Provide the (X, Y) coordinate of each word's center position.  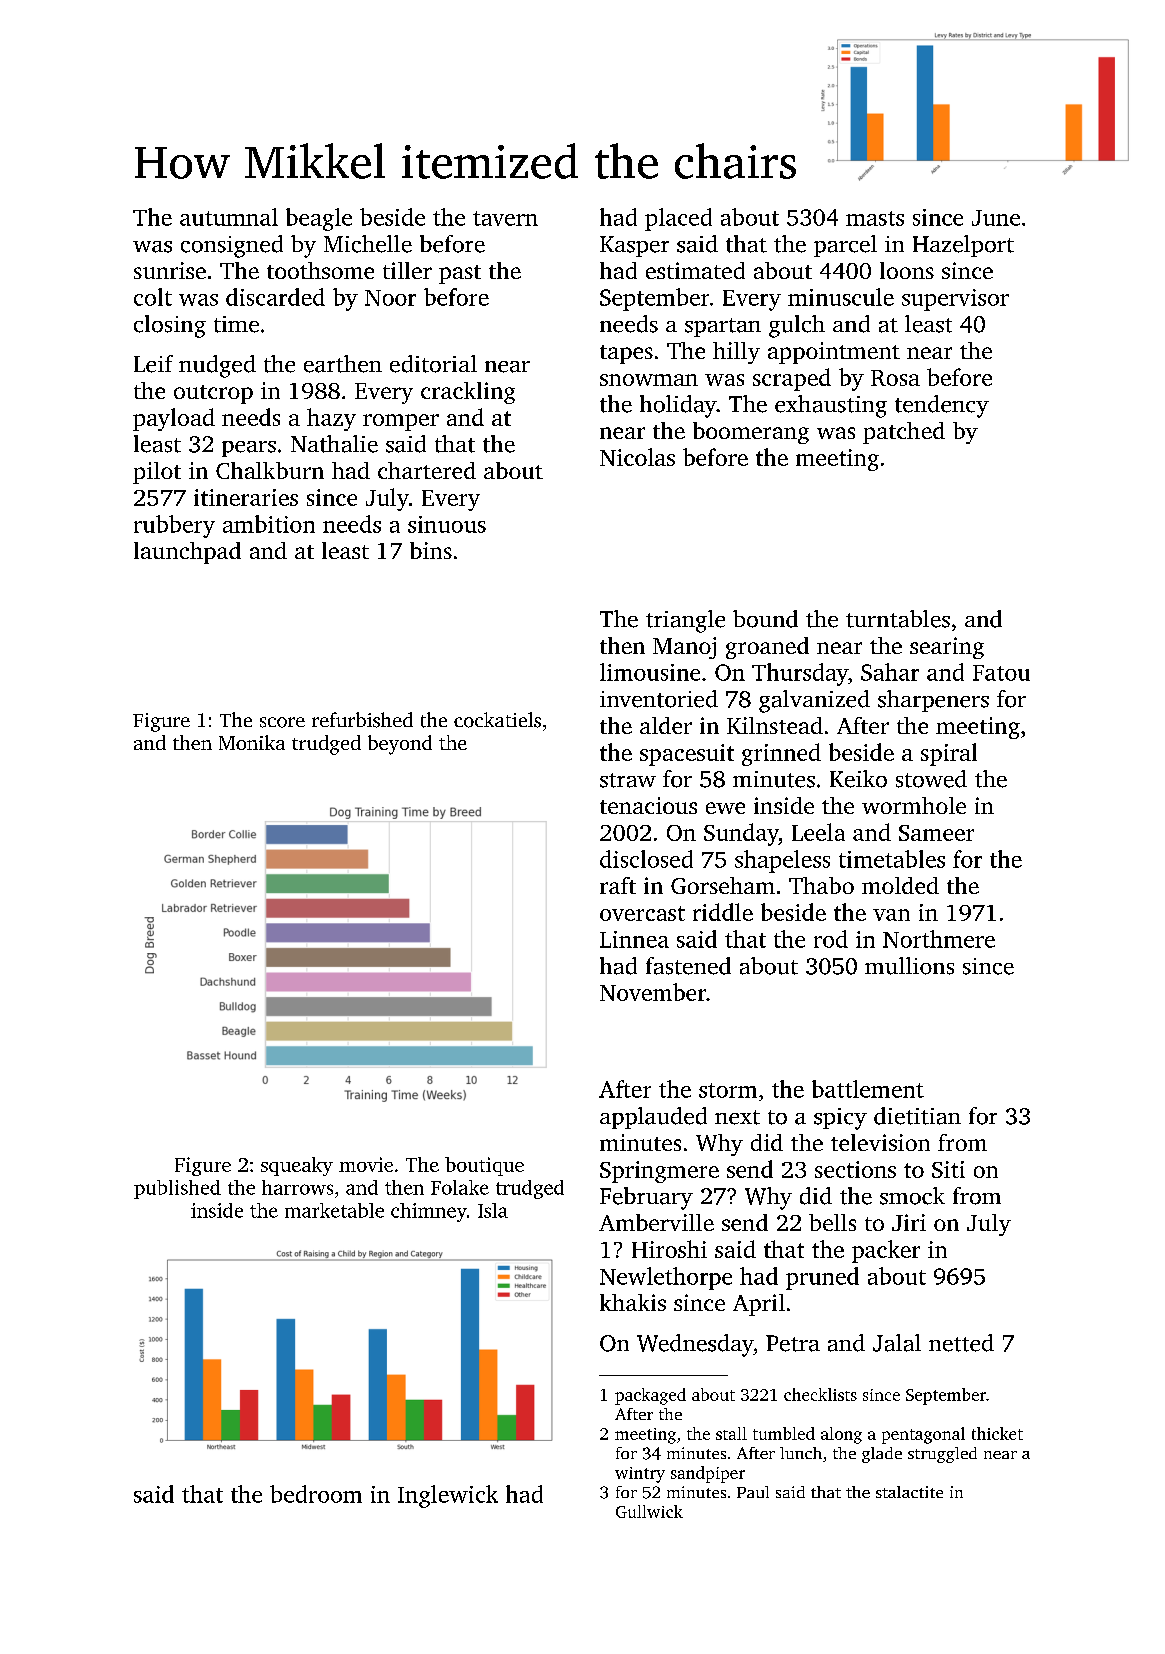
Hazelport (963, 246)
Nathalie (334, 444)
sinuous (447, 524)
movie (366, 1164)
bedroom (316, 1494)
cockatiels (497, 720)
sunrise (170, 270)
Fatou (1001, 673)
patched (904, 433)
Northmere (939, 939)
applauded (653, 1118)
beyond (400, 745)
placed (678, 219)
